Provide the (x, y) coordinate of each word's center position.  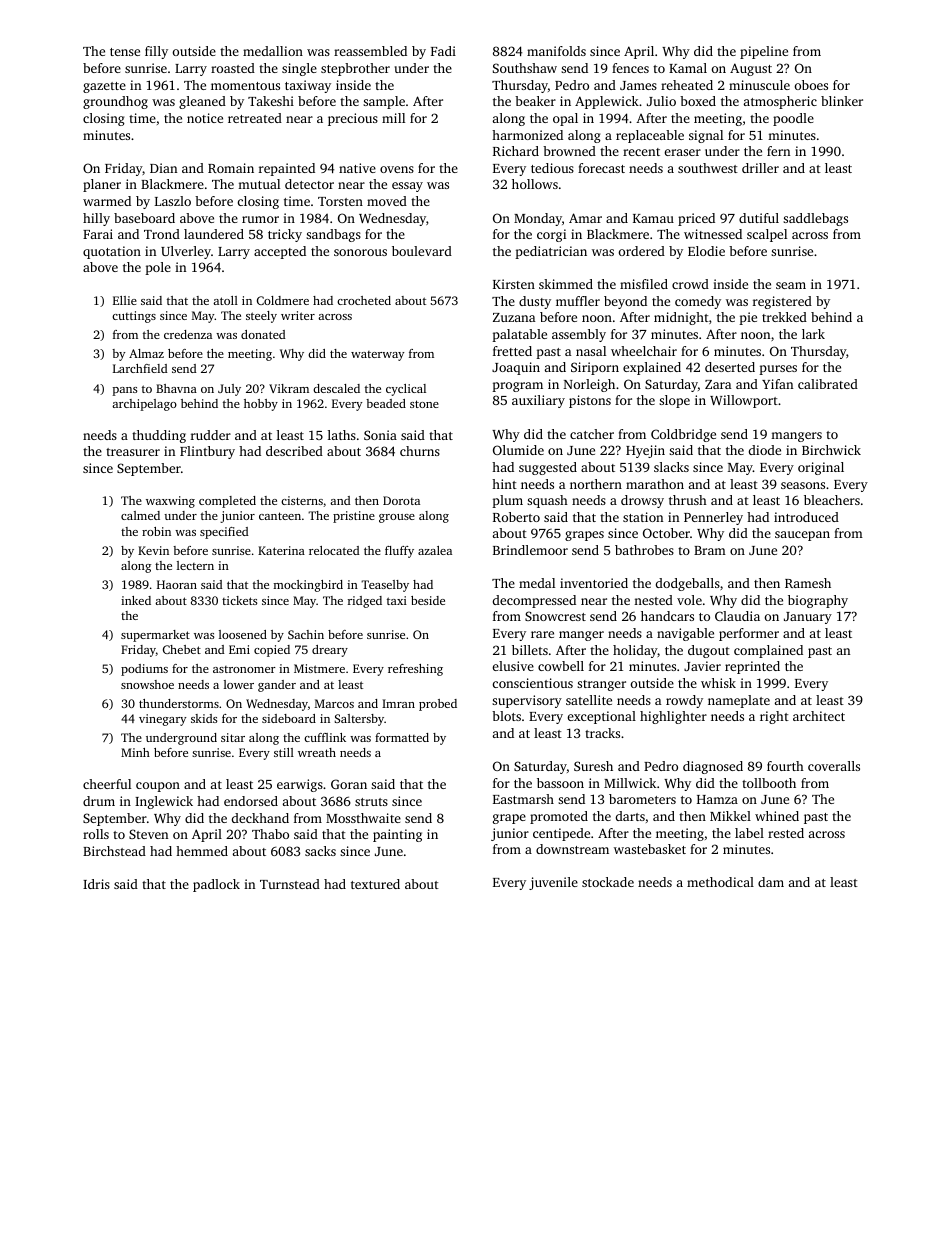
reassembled (370, 51)
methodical (720, 882)
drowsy (642, 501)
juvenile (553, 883)
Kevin (153, 550)
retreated (255, 118)
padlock (216, 885)
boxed (698, 101)
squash (547, 501)
